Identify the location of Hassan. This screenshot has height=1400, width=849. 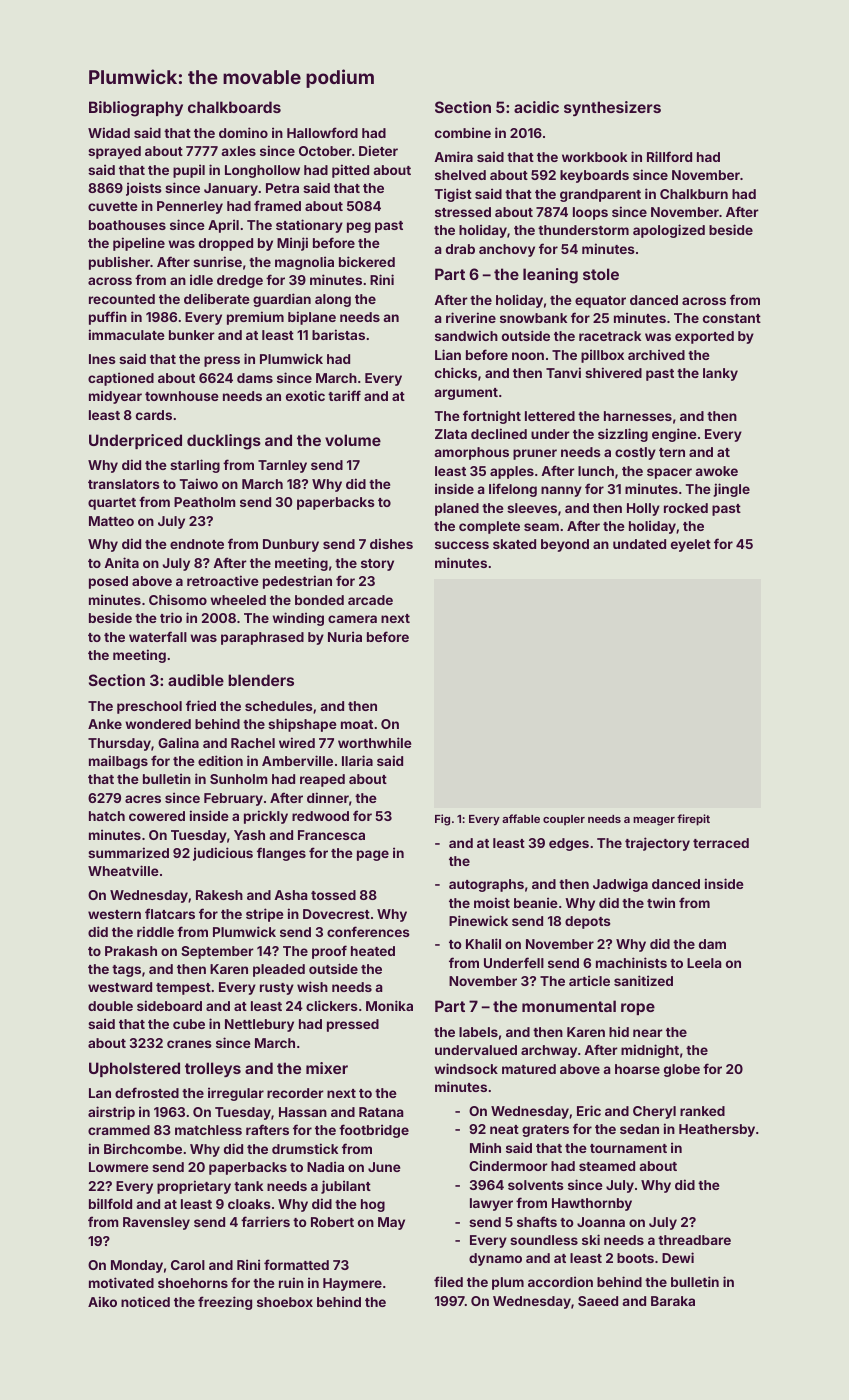
(303, 1112).
